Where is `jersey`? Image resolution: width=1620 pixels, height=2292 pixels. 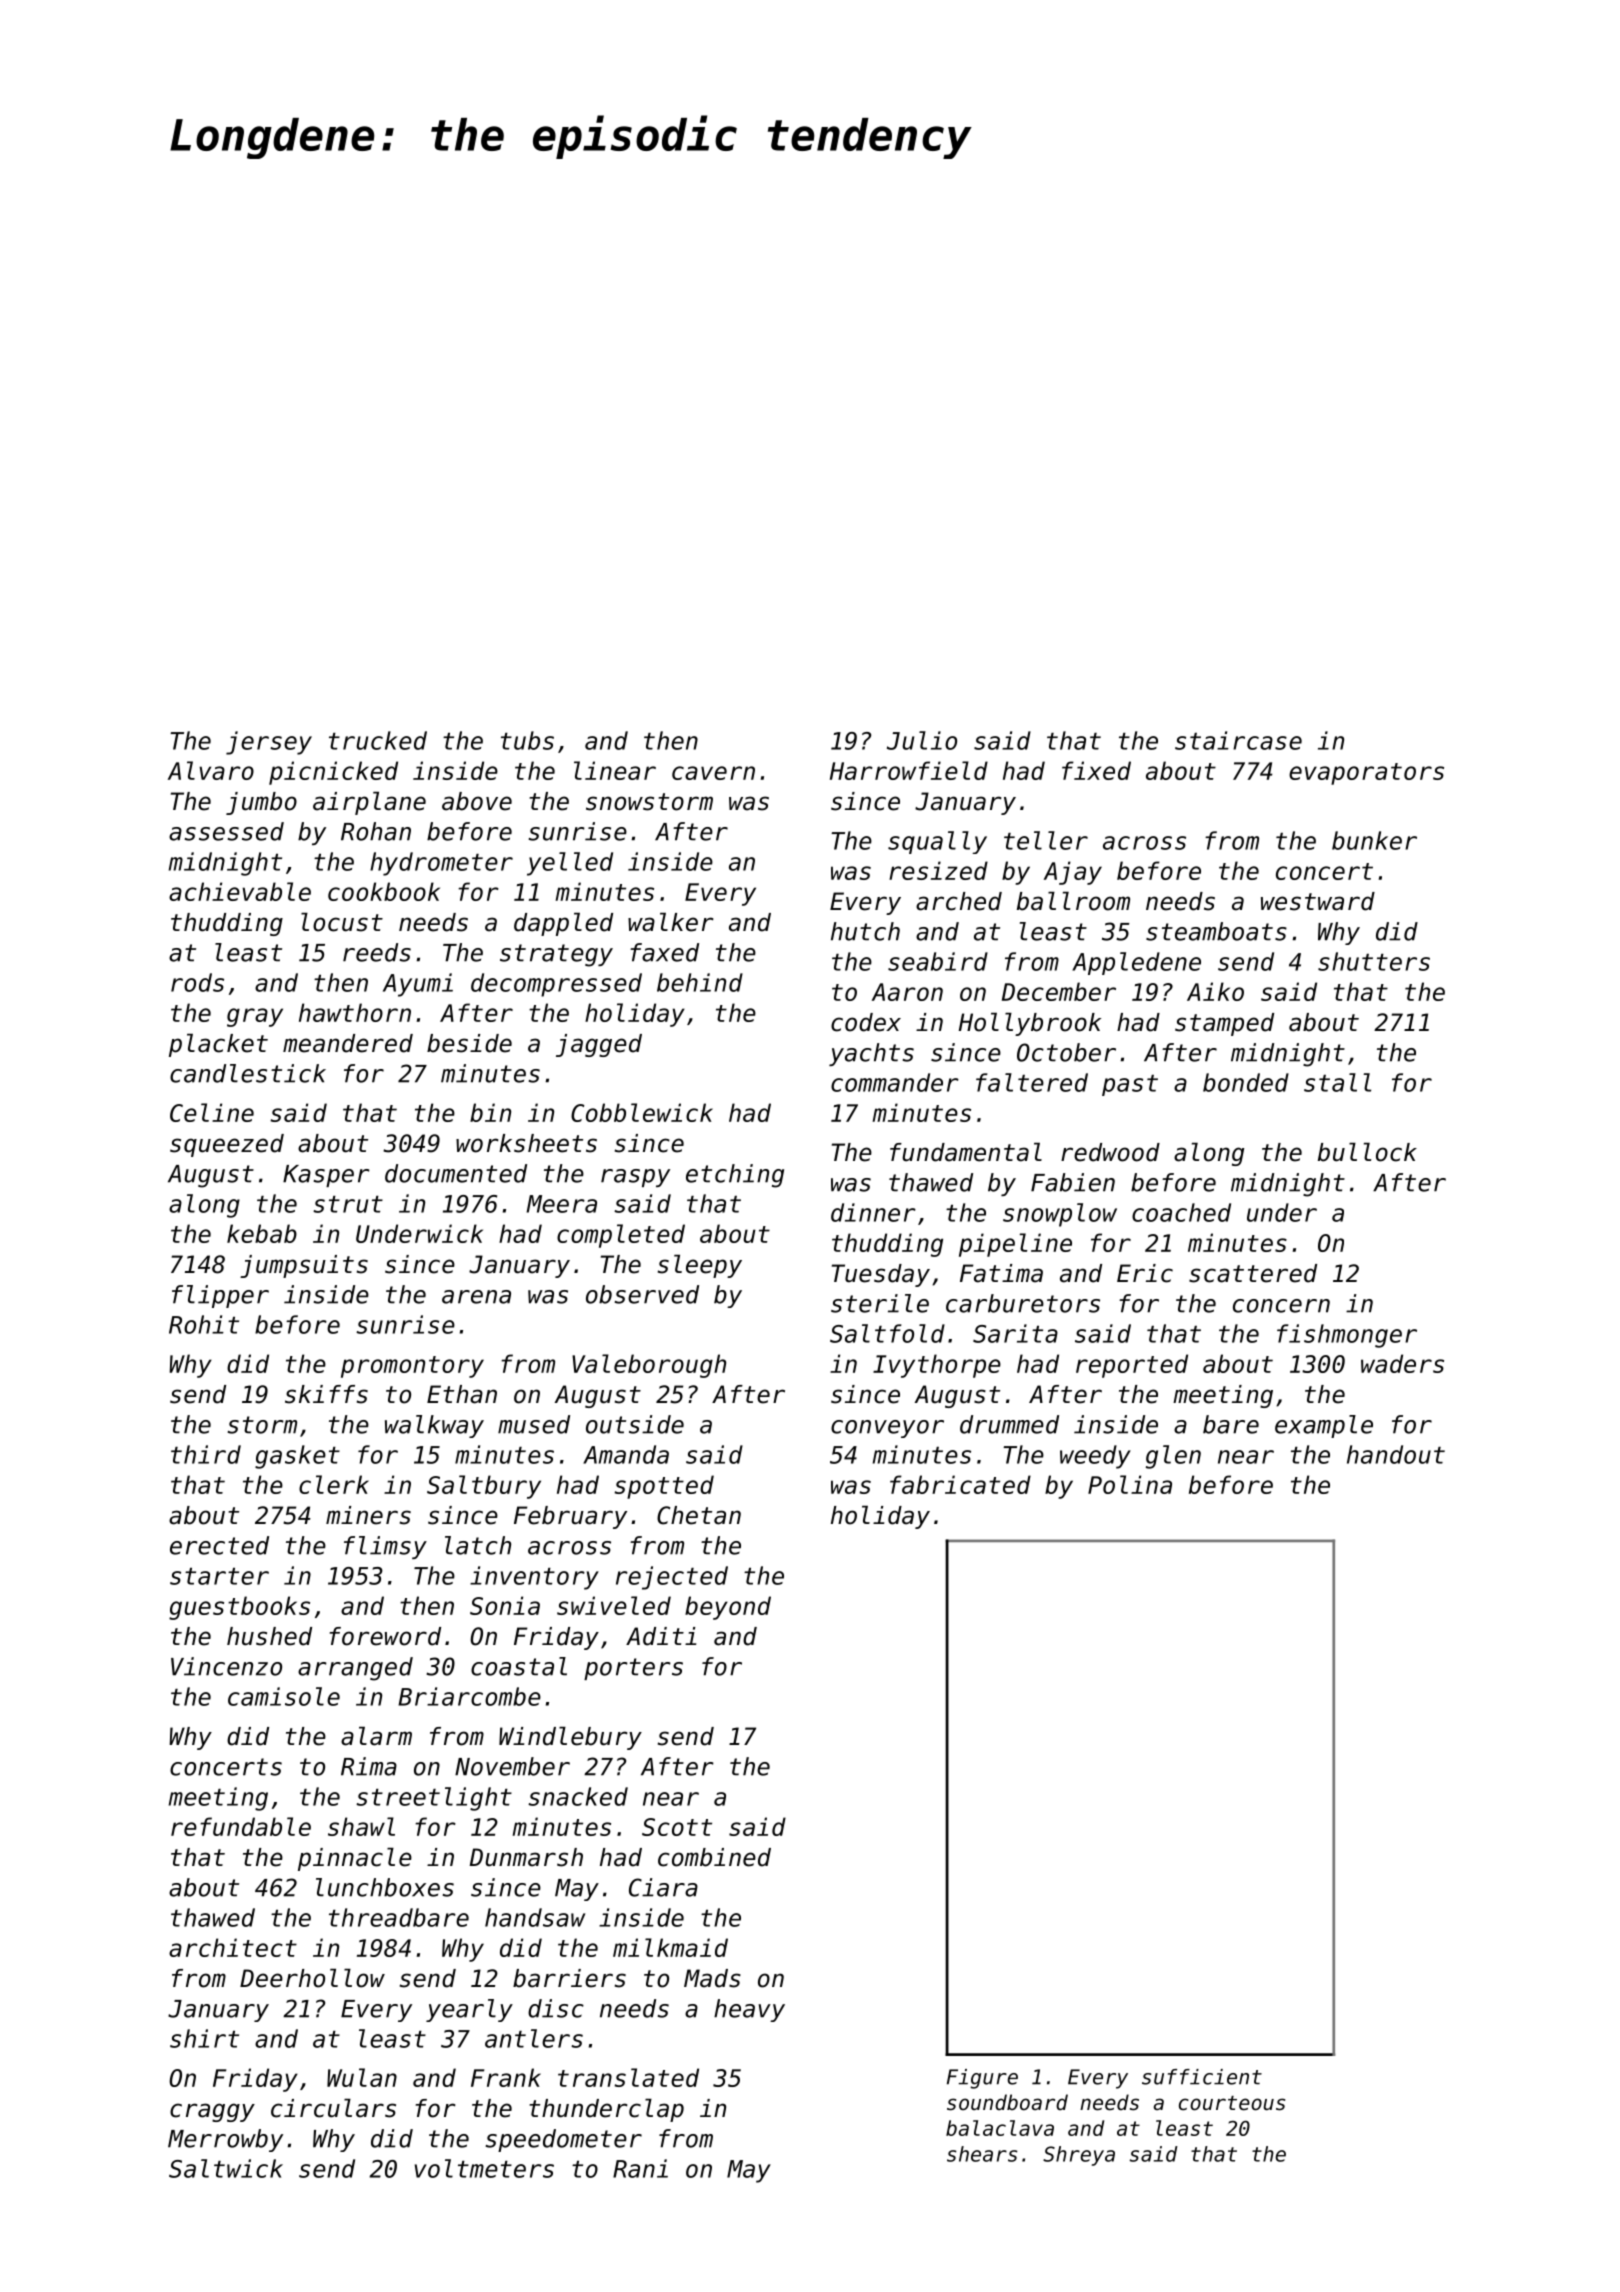
jersey is located at coordinates (269, 743).
